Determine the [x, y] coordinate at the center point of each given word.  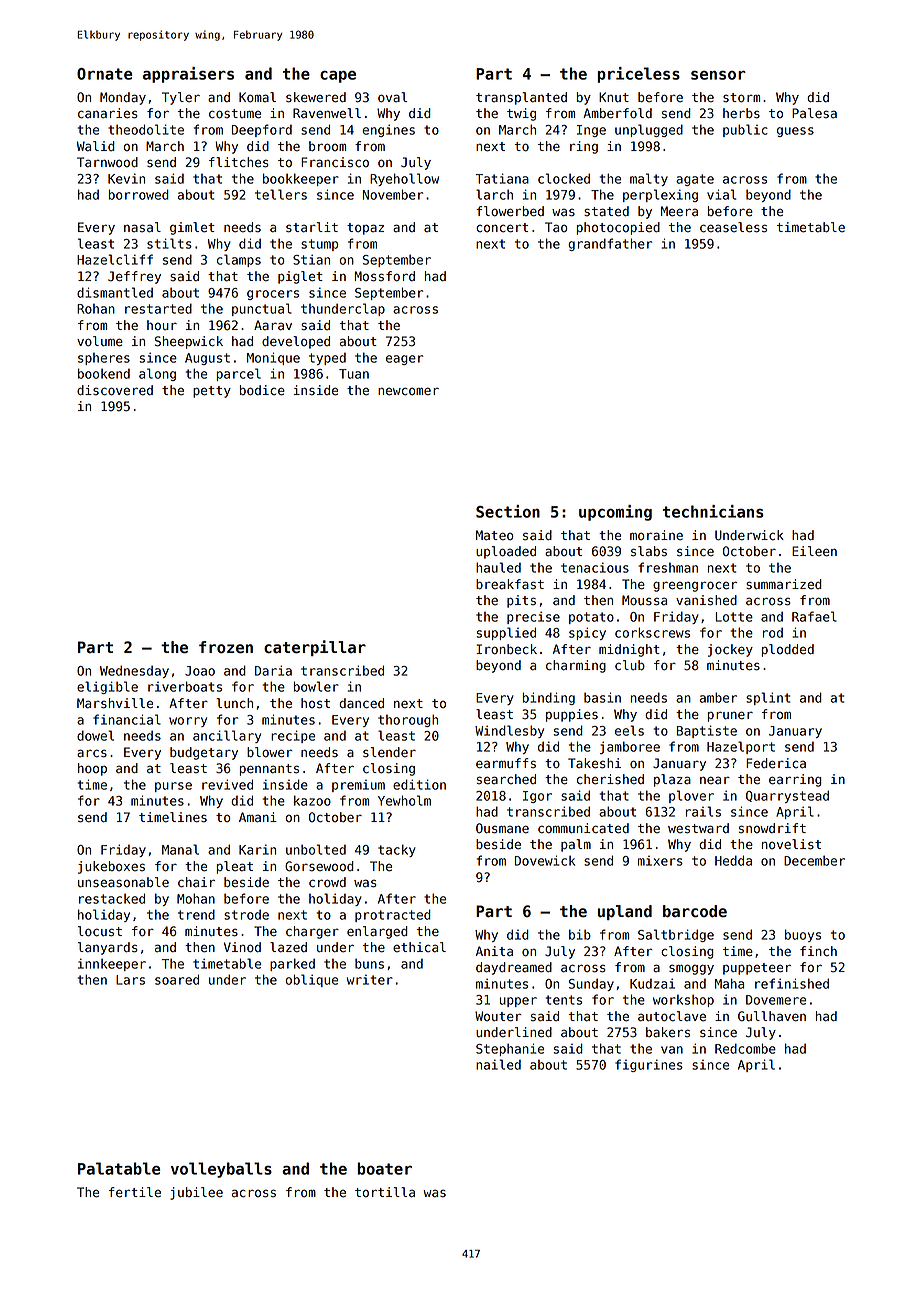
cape [338, 77]
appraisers [188, 75]
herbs [741, 113]
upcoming [615, 513]
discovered [115, 390]
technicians [713, 511]
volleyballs [221, 1170]
